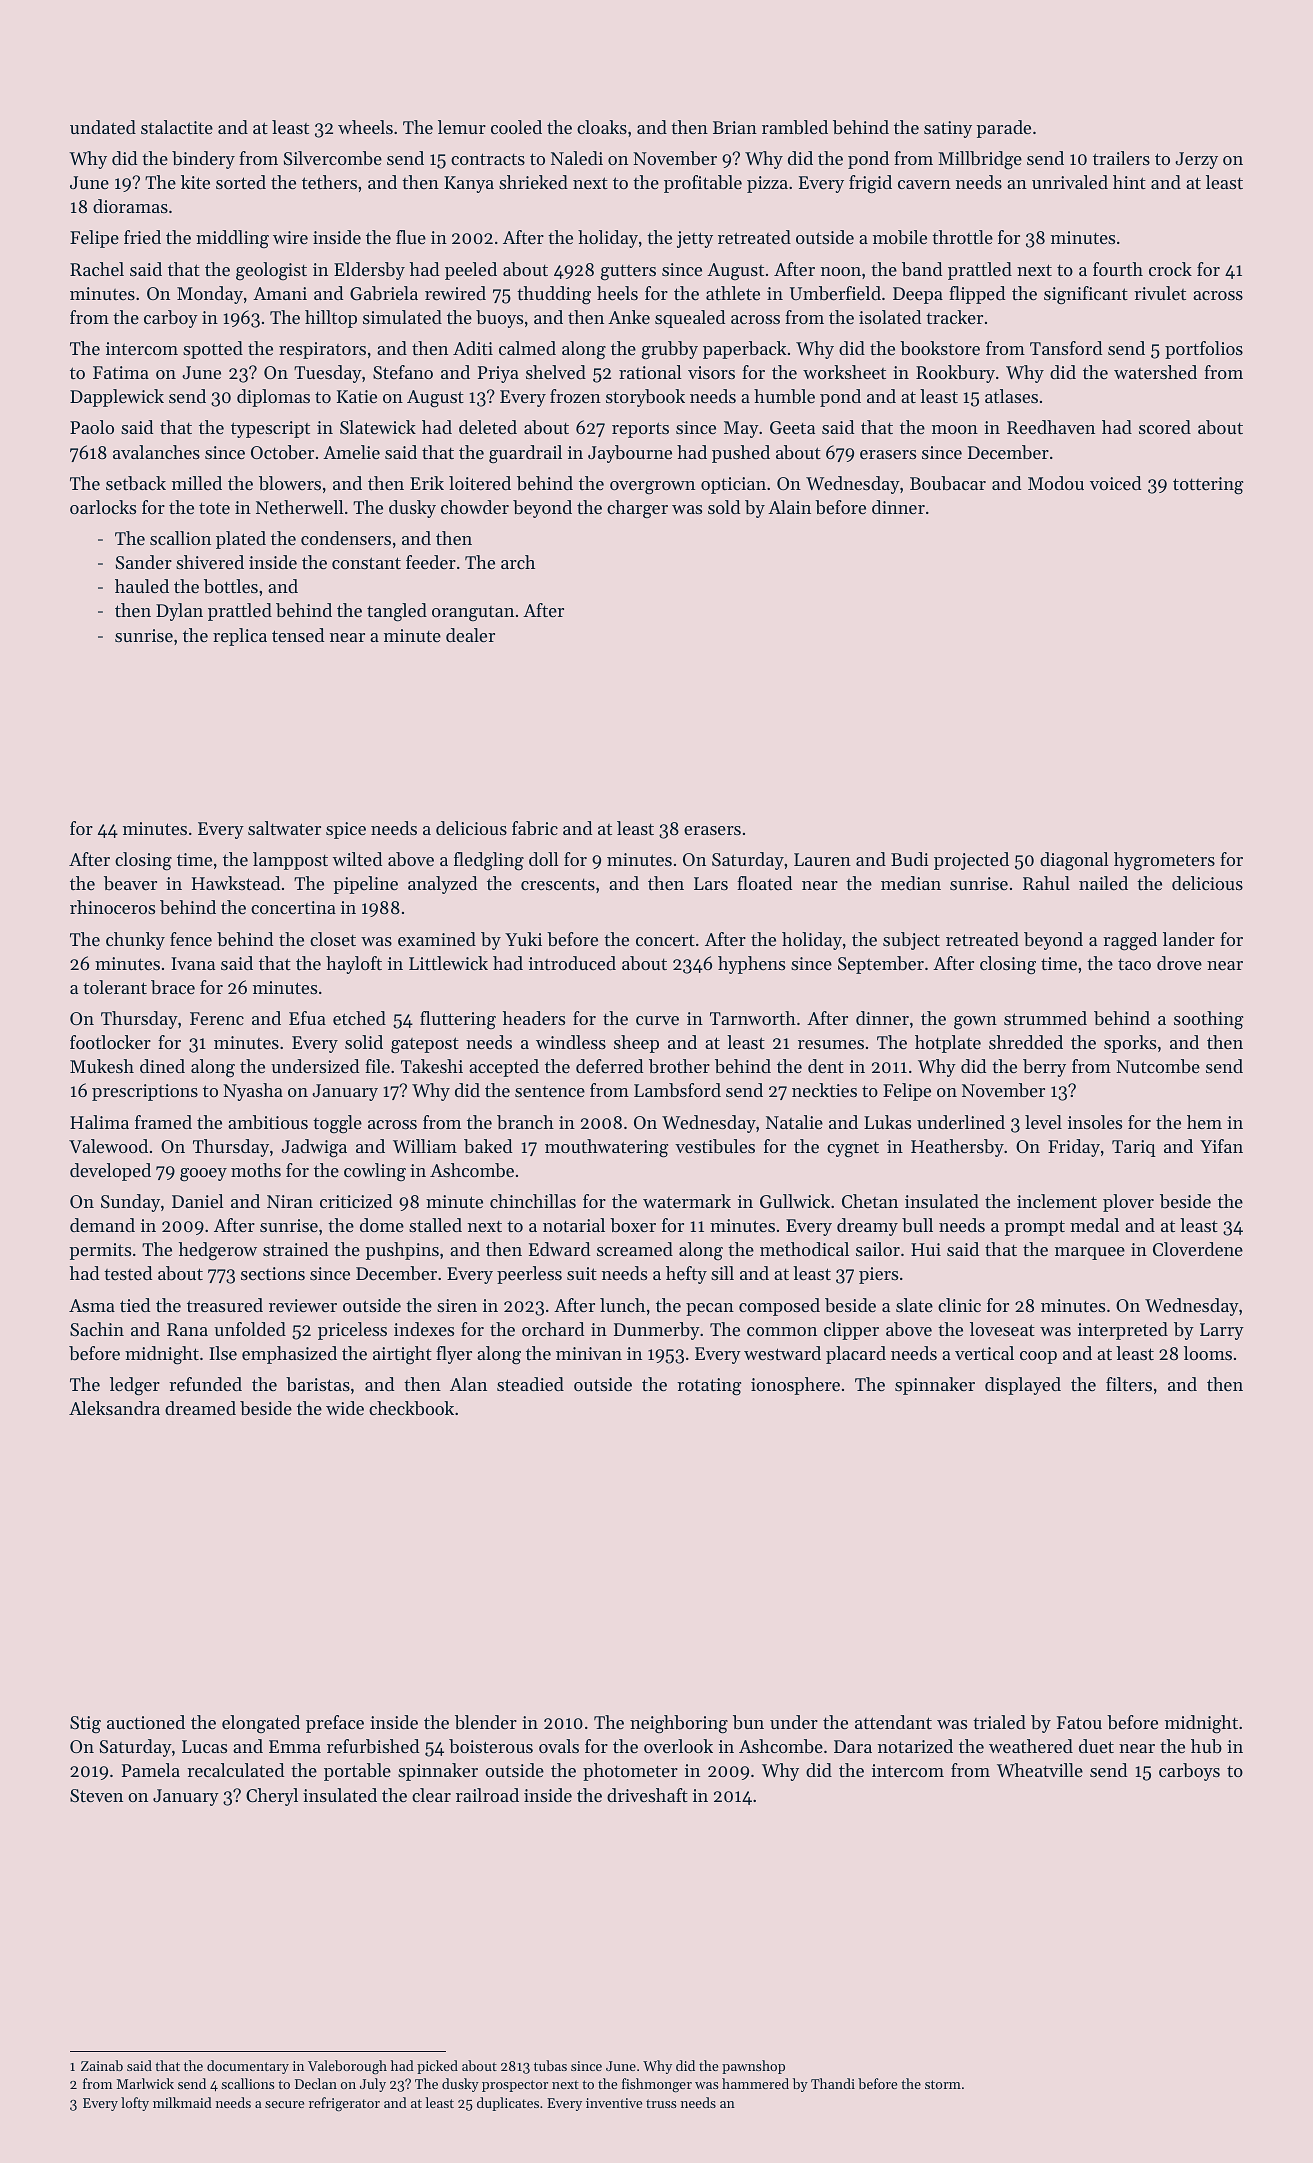  I want to click on athlete, so click(733, 293).
